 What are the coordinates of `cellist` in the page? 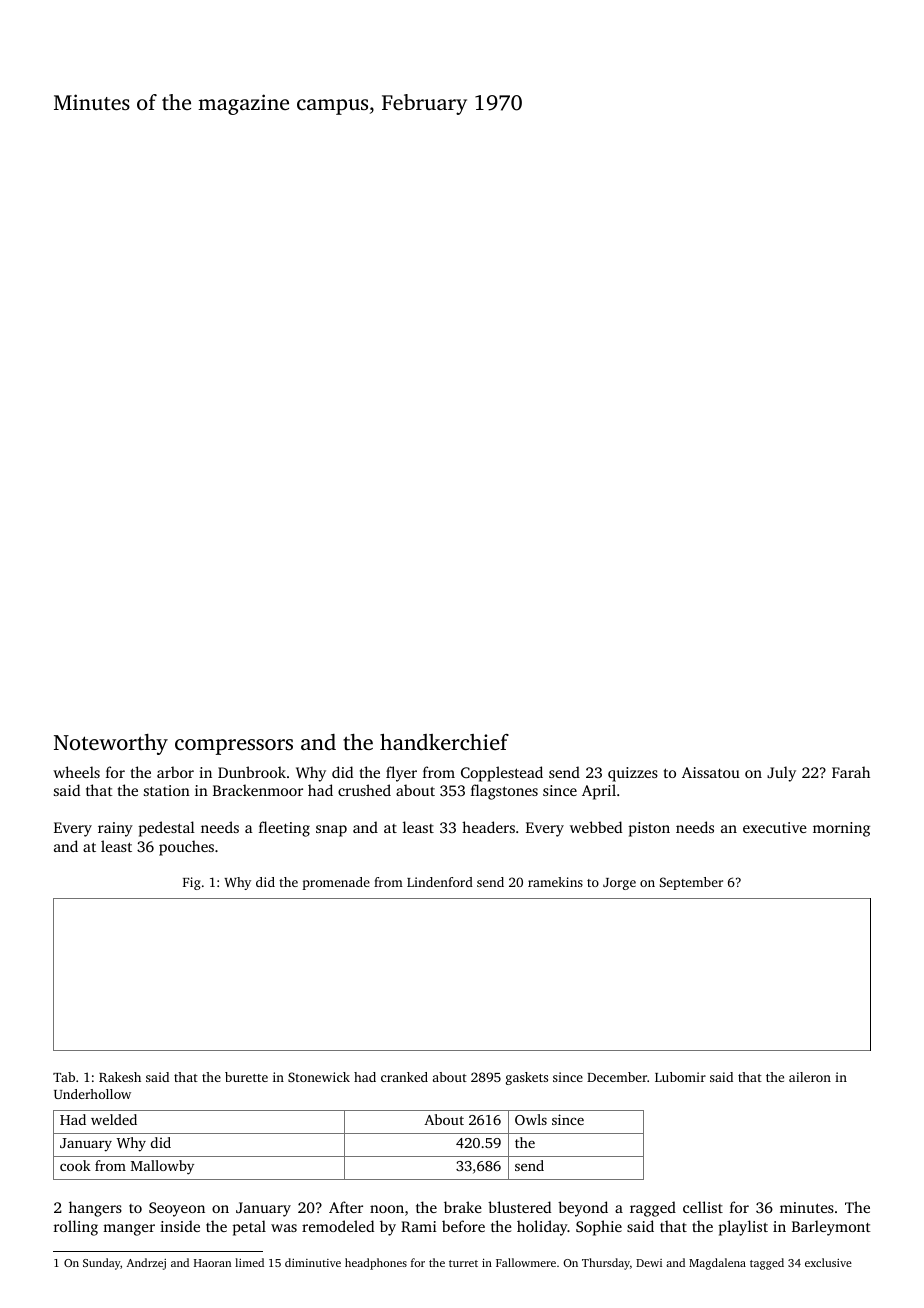 It's located at (703, 1207).
